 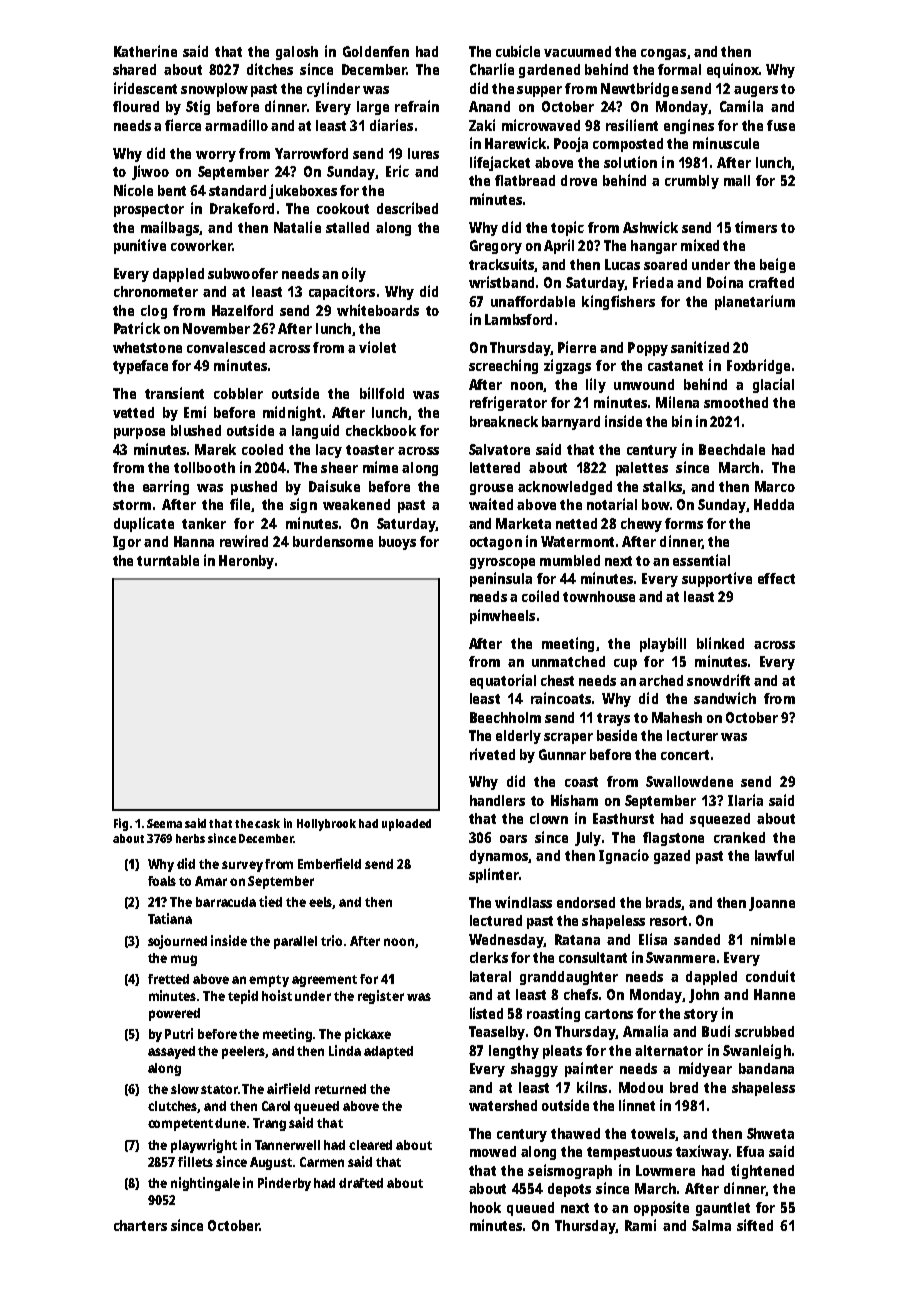 I want to click on Fig, so click(x=121, y=824).
